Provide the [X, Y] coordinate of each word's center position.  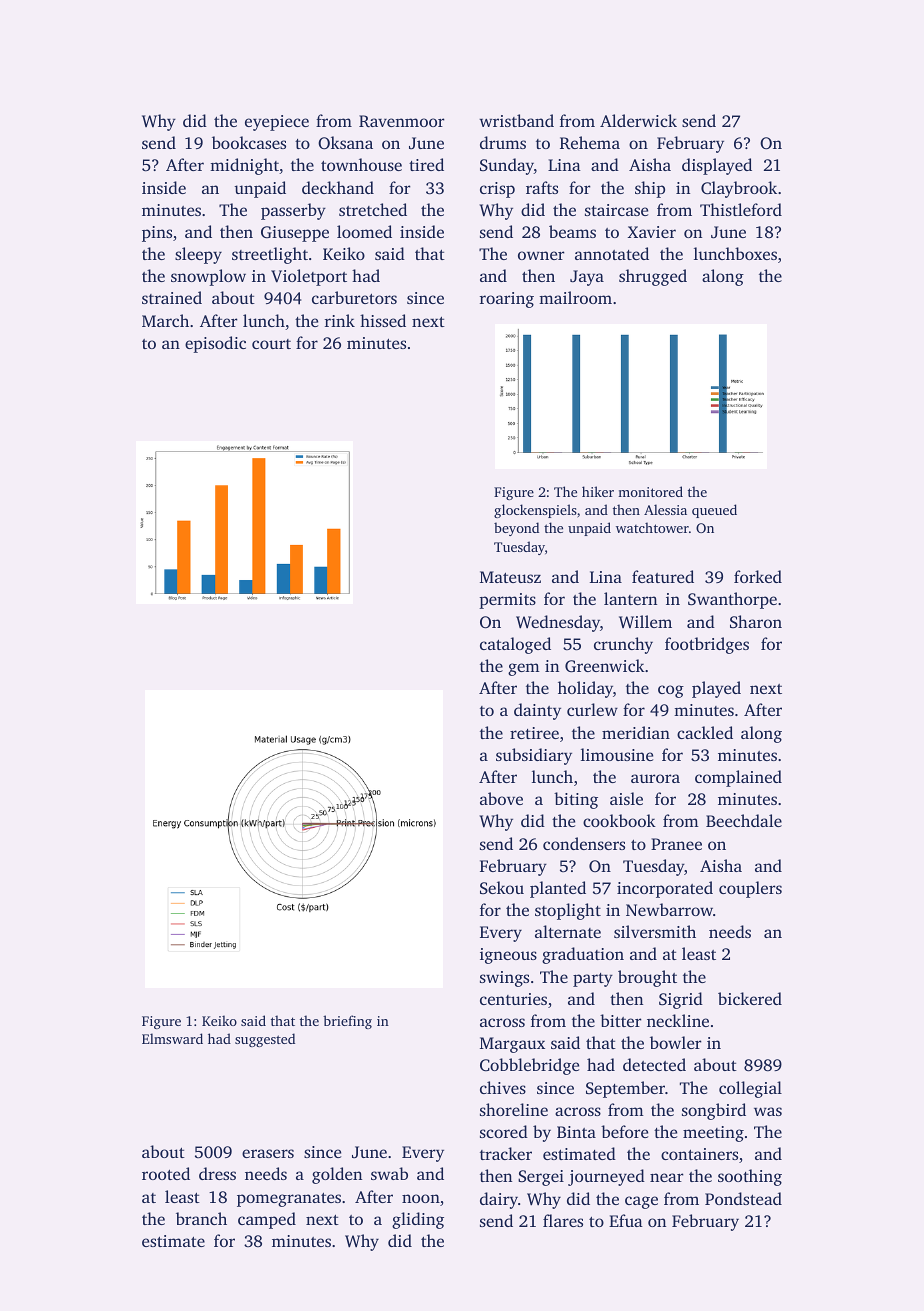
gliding [418, 1220]
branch [201, 1218]
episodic [215, 344]
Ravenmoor [402, 121]
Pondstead [743, 1198]
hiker [598, 491]
